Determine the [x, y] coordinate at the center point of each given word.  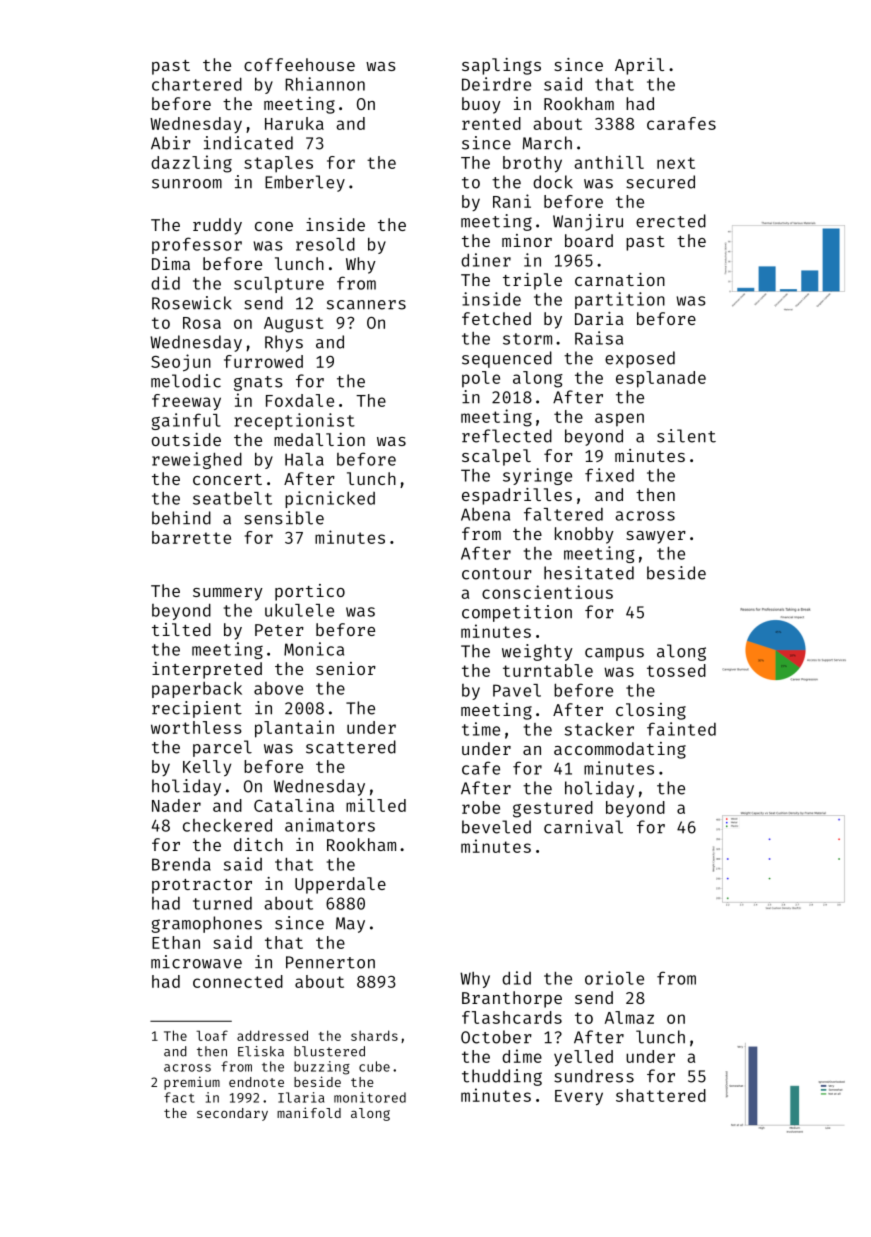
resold [325, 244]
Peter [279, 630]
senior [346, 668]
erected [671, 221]
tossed [676, 670]
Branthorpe [512, 999]
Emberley [305, 183]
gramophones [206, 924]
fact [179, 1097]
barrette [191, 537]
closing [651, 711]
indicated [248, 143]
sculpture [279, 285]
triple [532, 281]
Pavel [517, 690]
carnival [583, 827]
